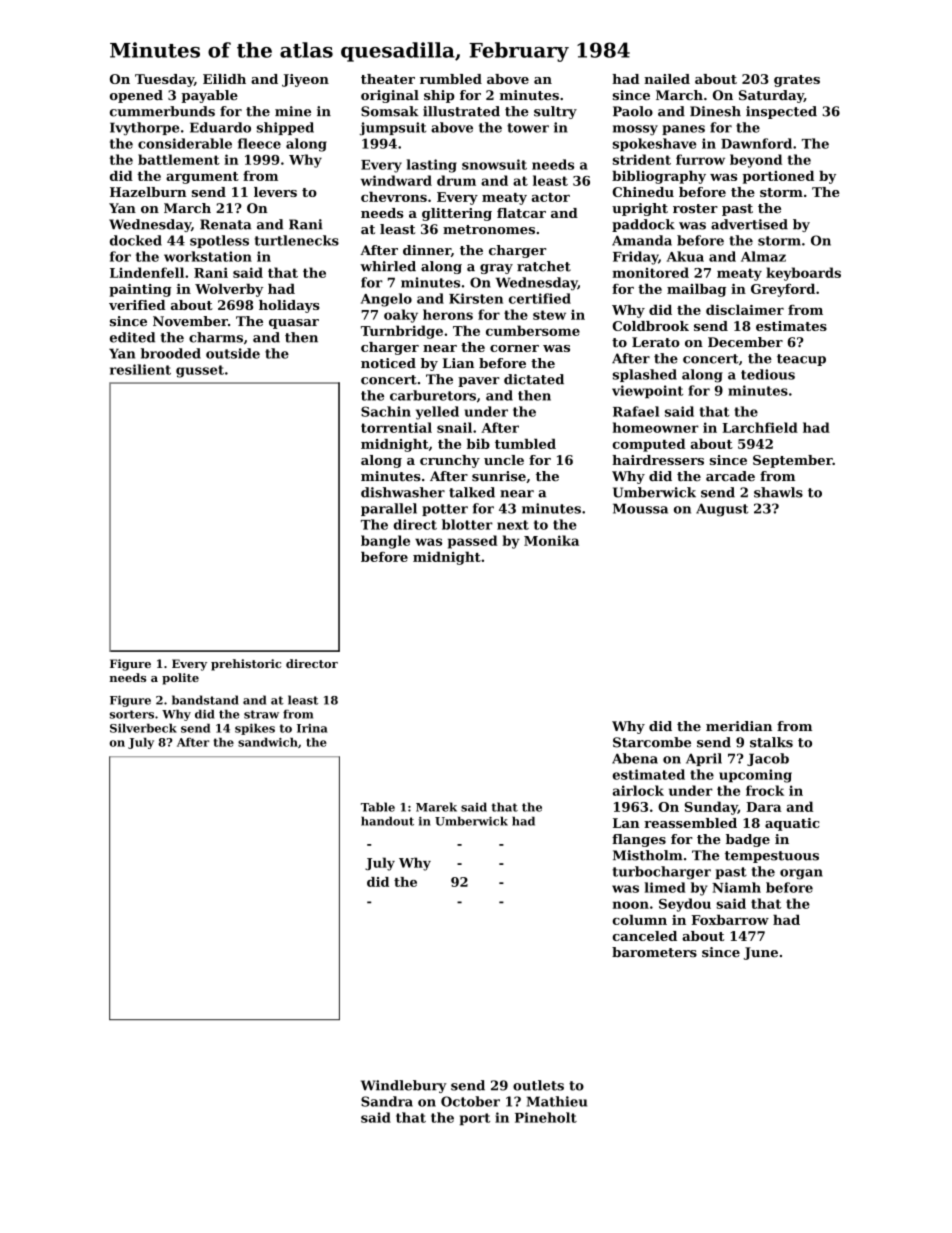  Describe the element at coordinates (690, 823) in the page. I see `reassembled` at that location.
